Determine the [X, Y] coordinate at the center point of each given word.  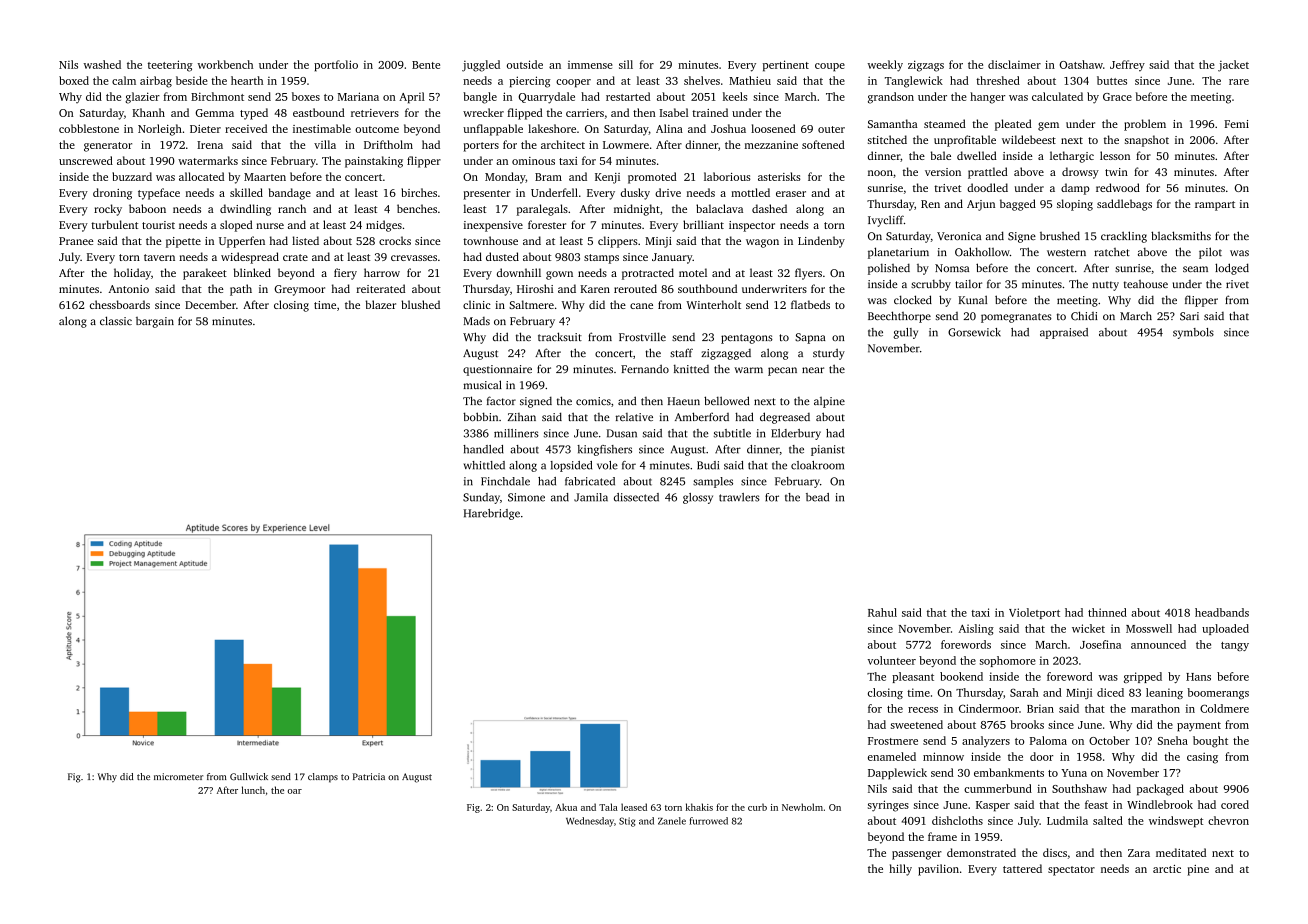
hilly [900, 870]
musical [483, 384]
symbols [1193, 333]
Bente [426, 65]
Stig [627, 822]
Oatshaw [1081, 64]
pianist [828, 450]
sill [626, 64]
